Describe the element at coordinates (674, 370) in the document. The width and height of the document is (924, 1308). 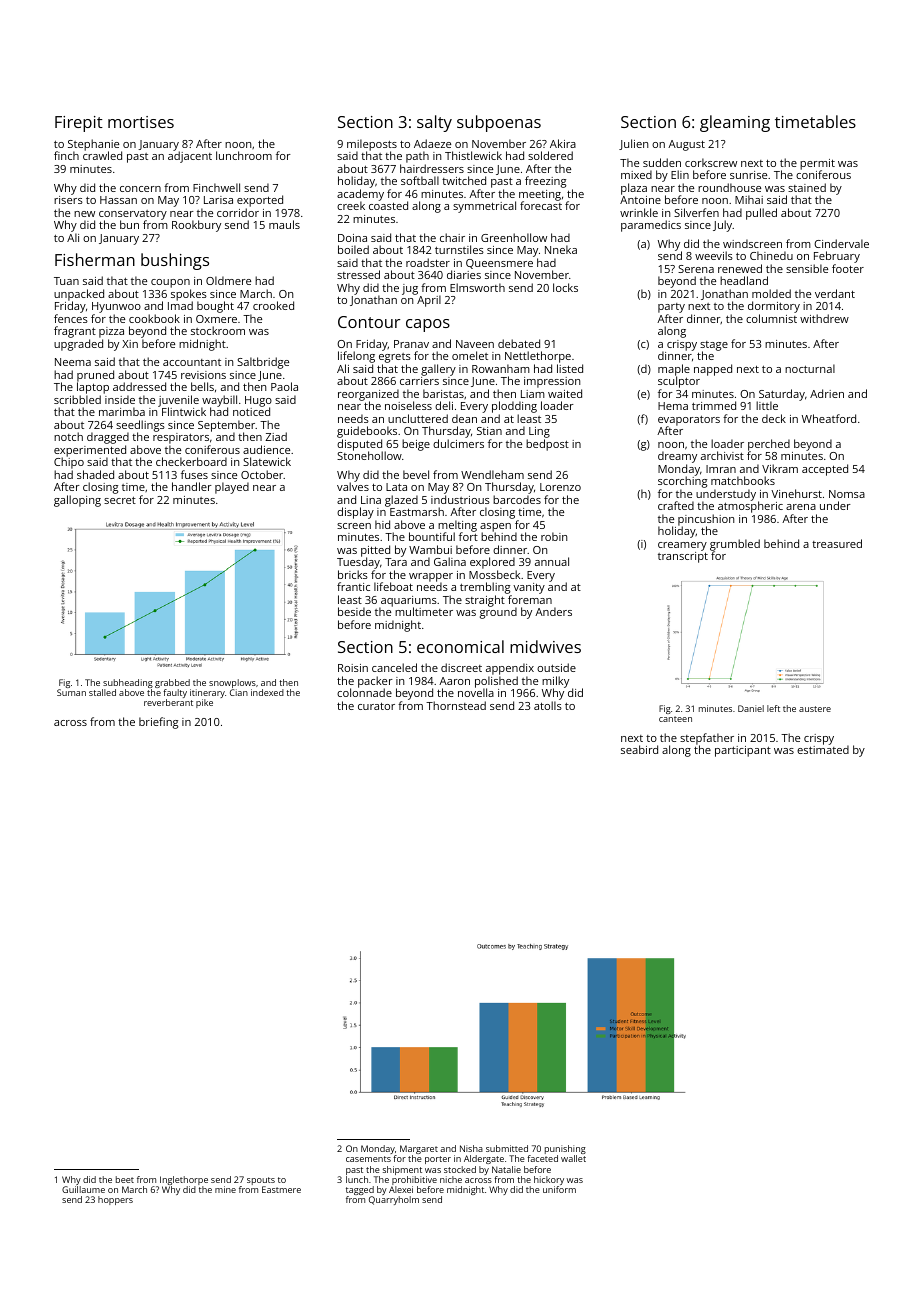
I see `maple` at that location.
